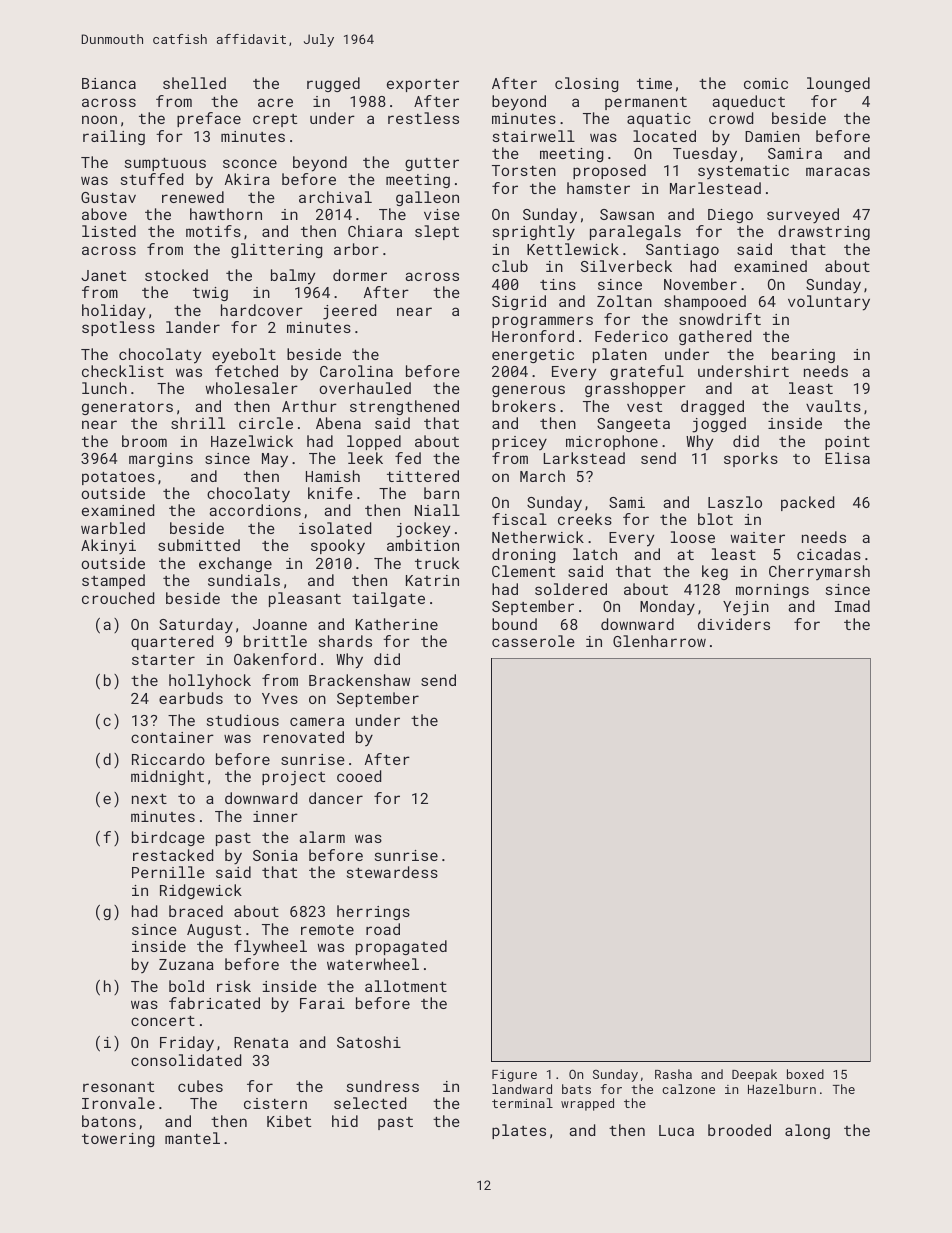 This screenshot has height=1233, width=952. Describe the element at coordinates (734, 624) in the screenshot. I see `dividers` at that location.
